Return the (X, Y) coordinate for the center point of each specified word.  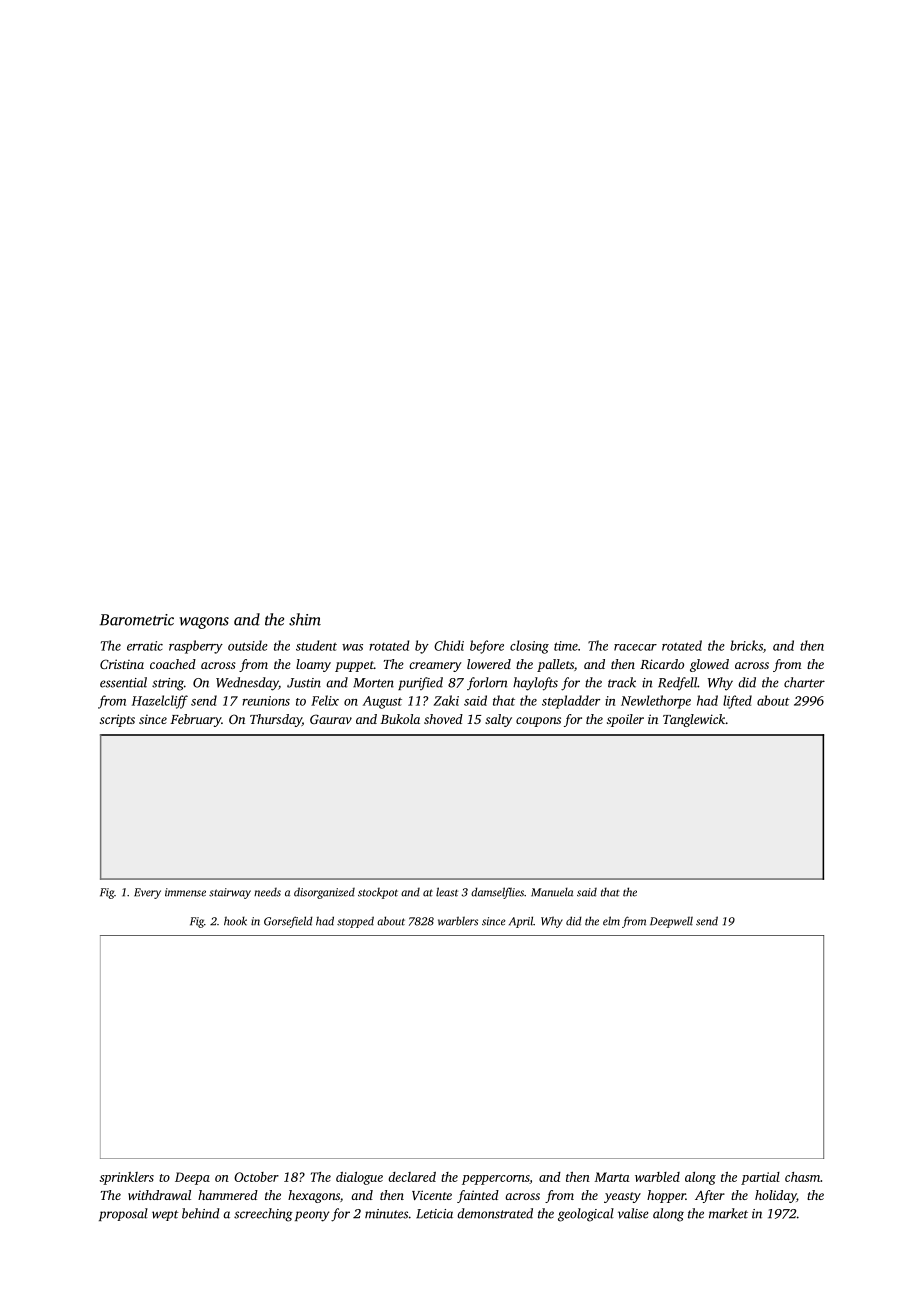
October (256, 1177)
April (521, 922)
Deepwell (671, 922)
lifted (737, 702)
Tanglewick (694, 720)
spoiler (625, 720)
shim (305, 619)
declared (412, 1177)
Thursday (276, 720)
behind (201, 1213)
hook (235, 921)
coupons (538, 722)
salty (498, 720)
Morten (373, 683)
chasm (802, 1177)
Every (147, 893)
